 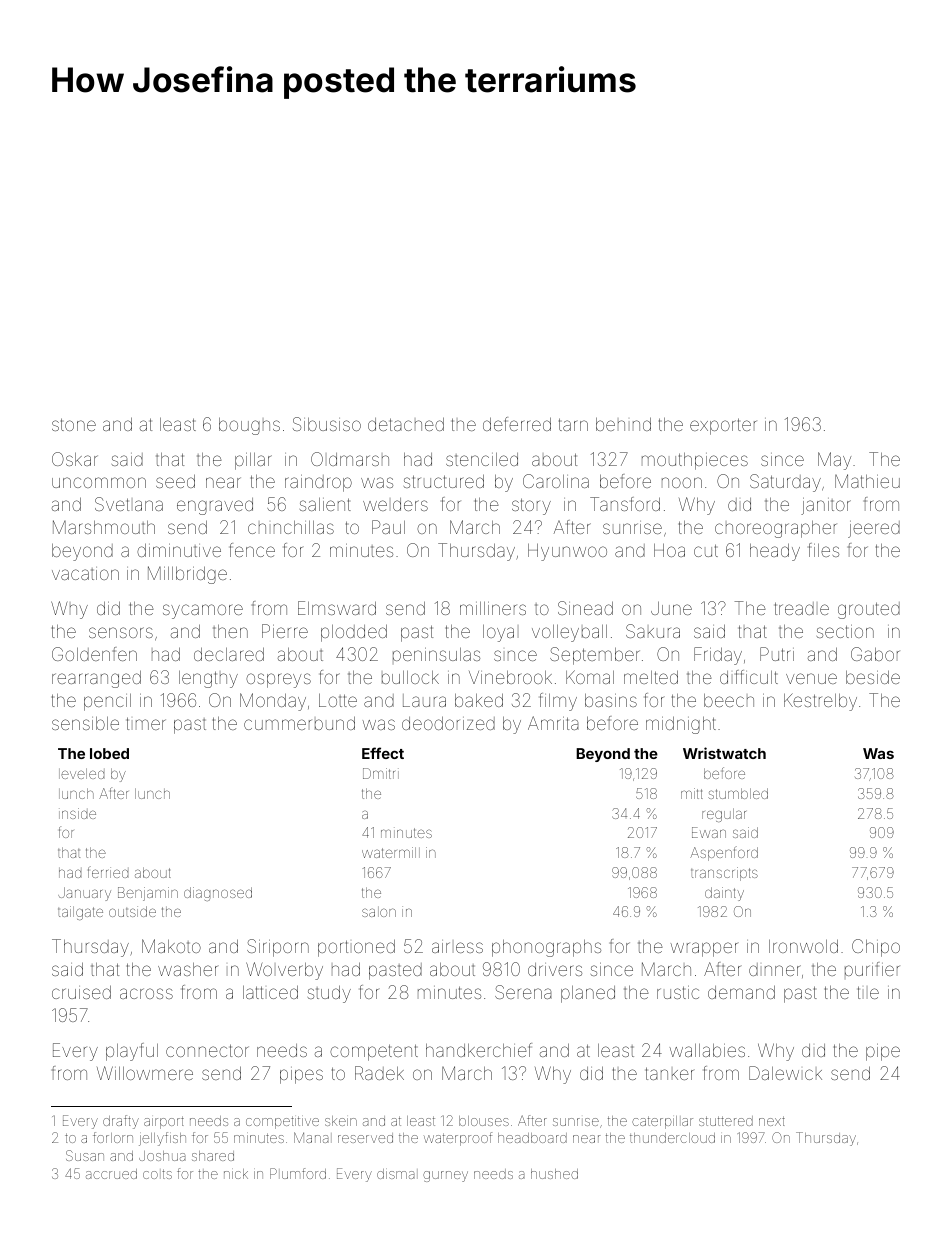 What do you see at coordinates (876, 948) in the page?
I see `Chipo` at bounding box center [876, 948].
